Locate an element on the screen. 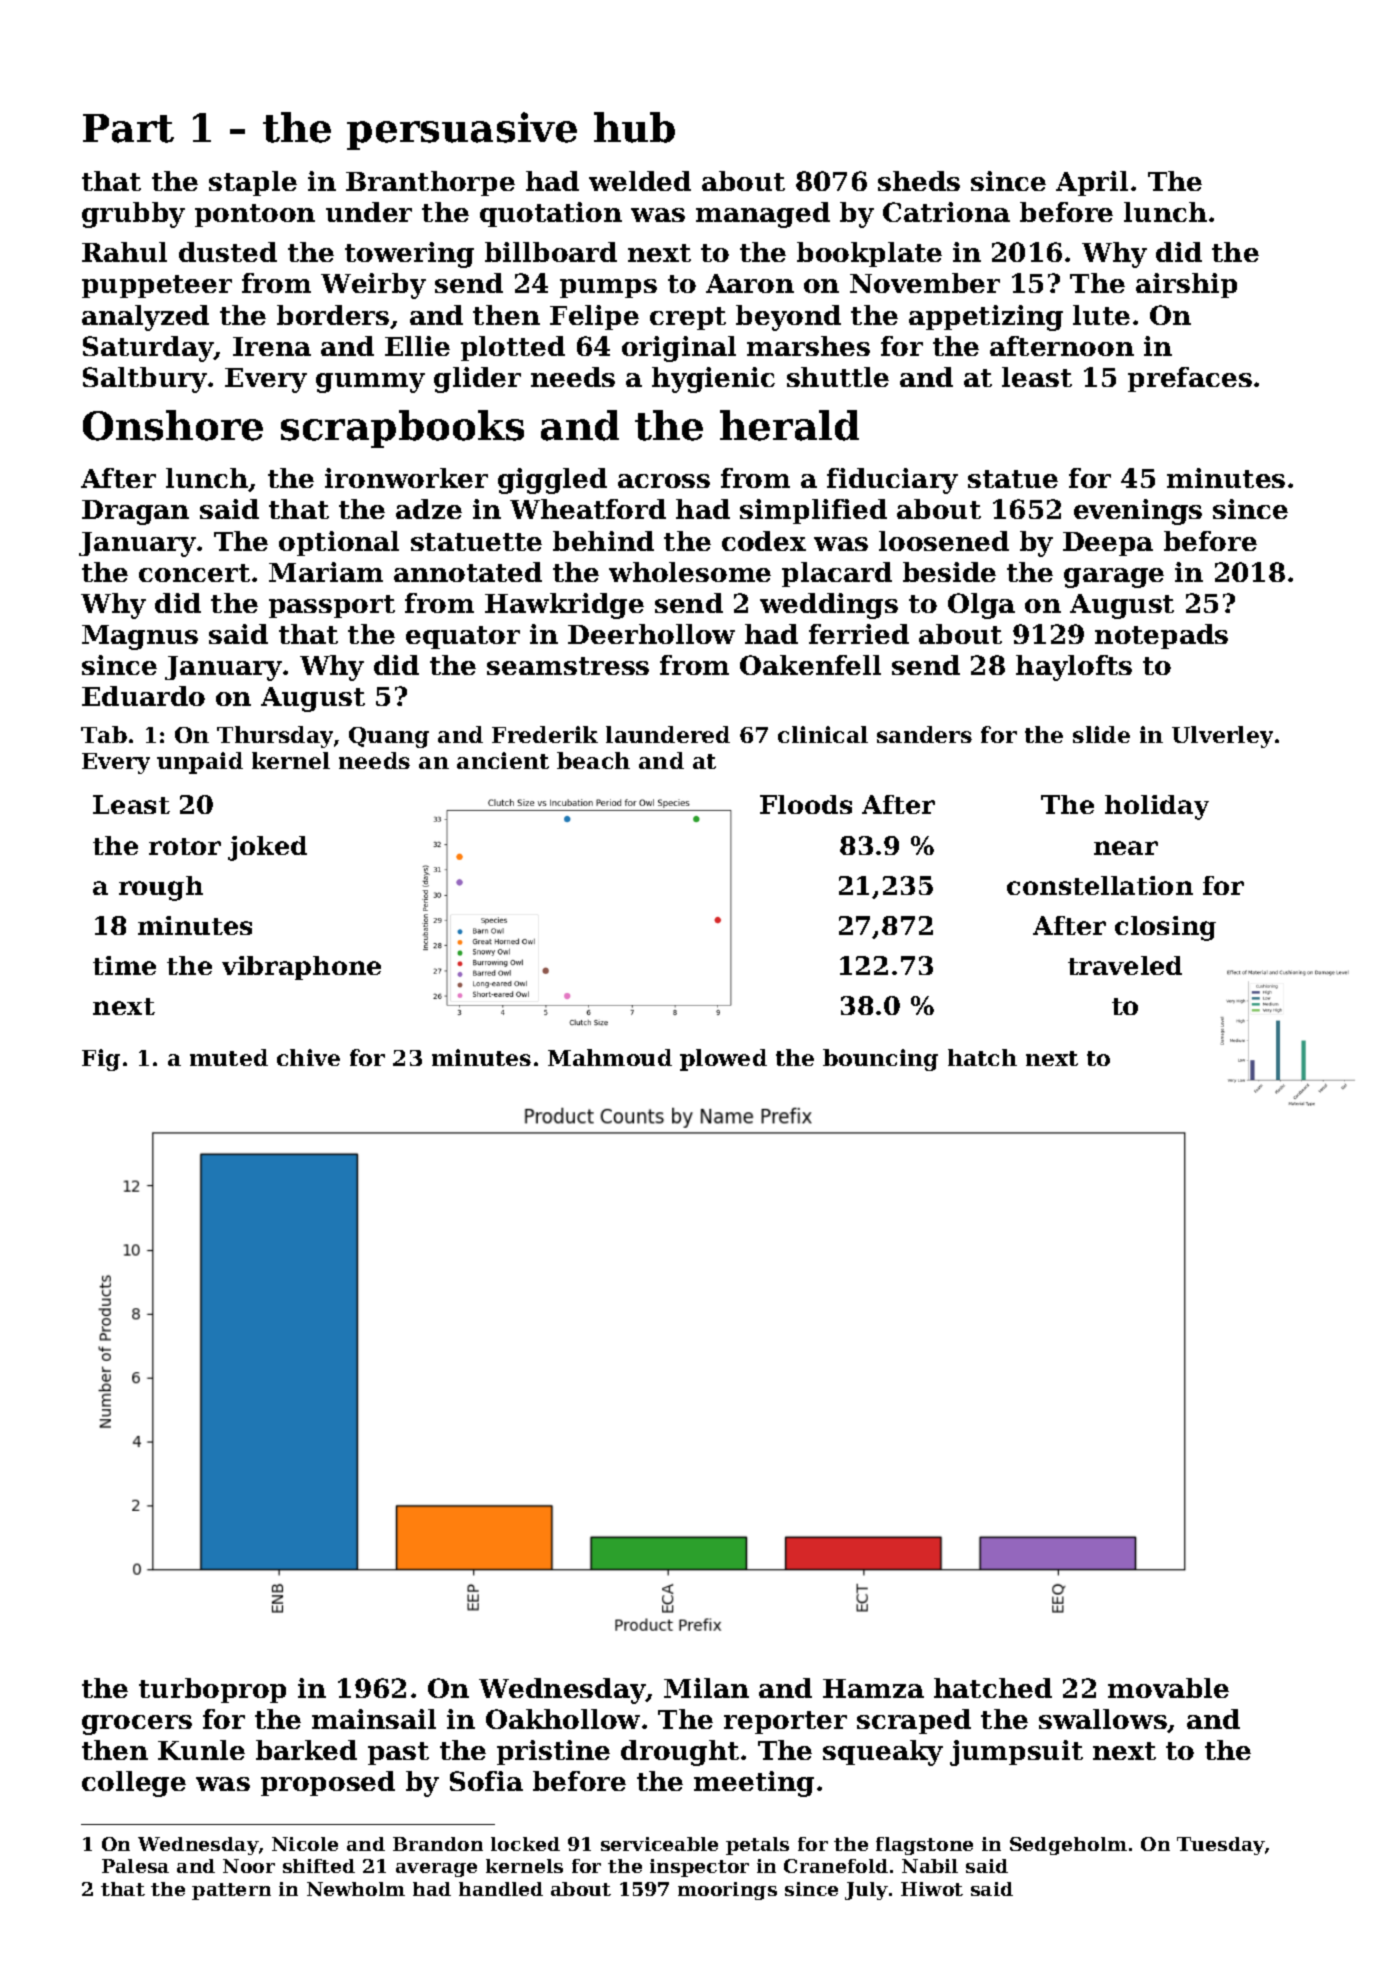 Image resolution: width=1386 pixels, height=1969 pixels. Rahul is located at coordinates (124, 252).
